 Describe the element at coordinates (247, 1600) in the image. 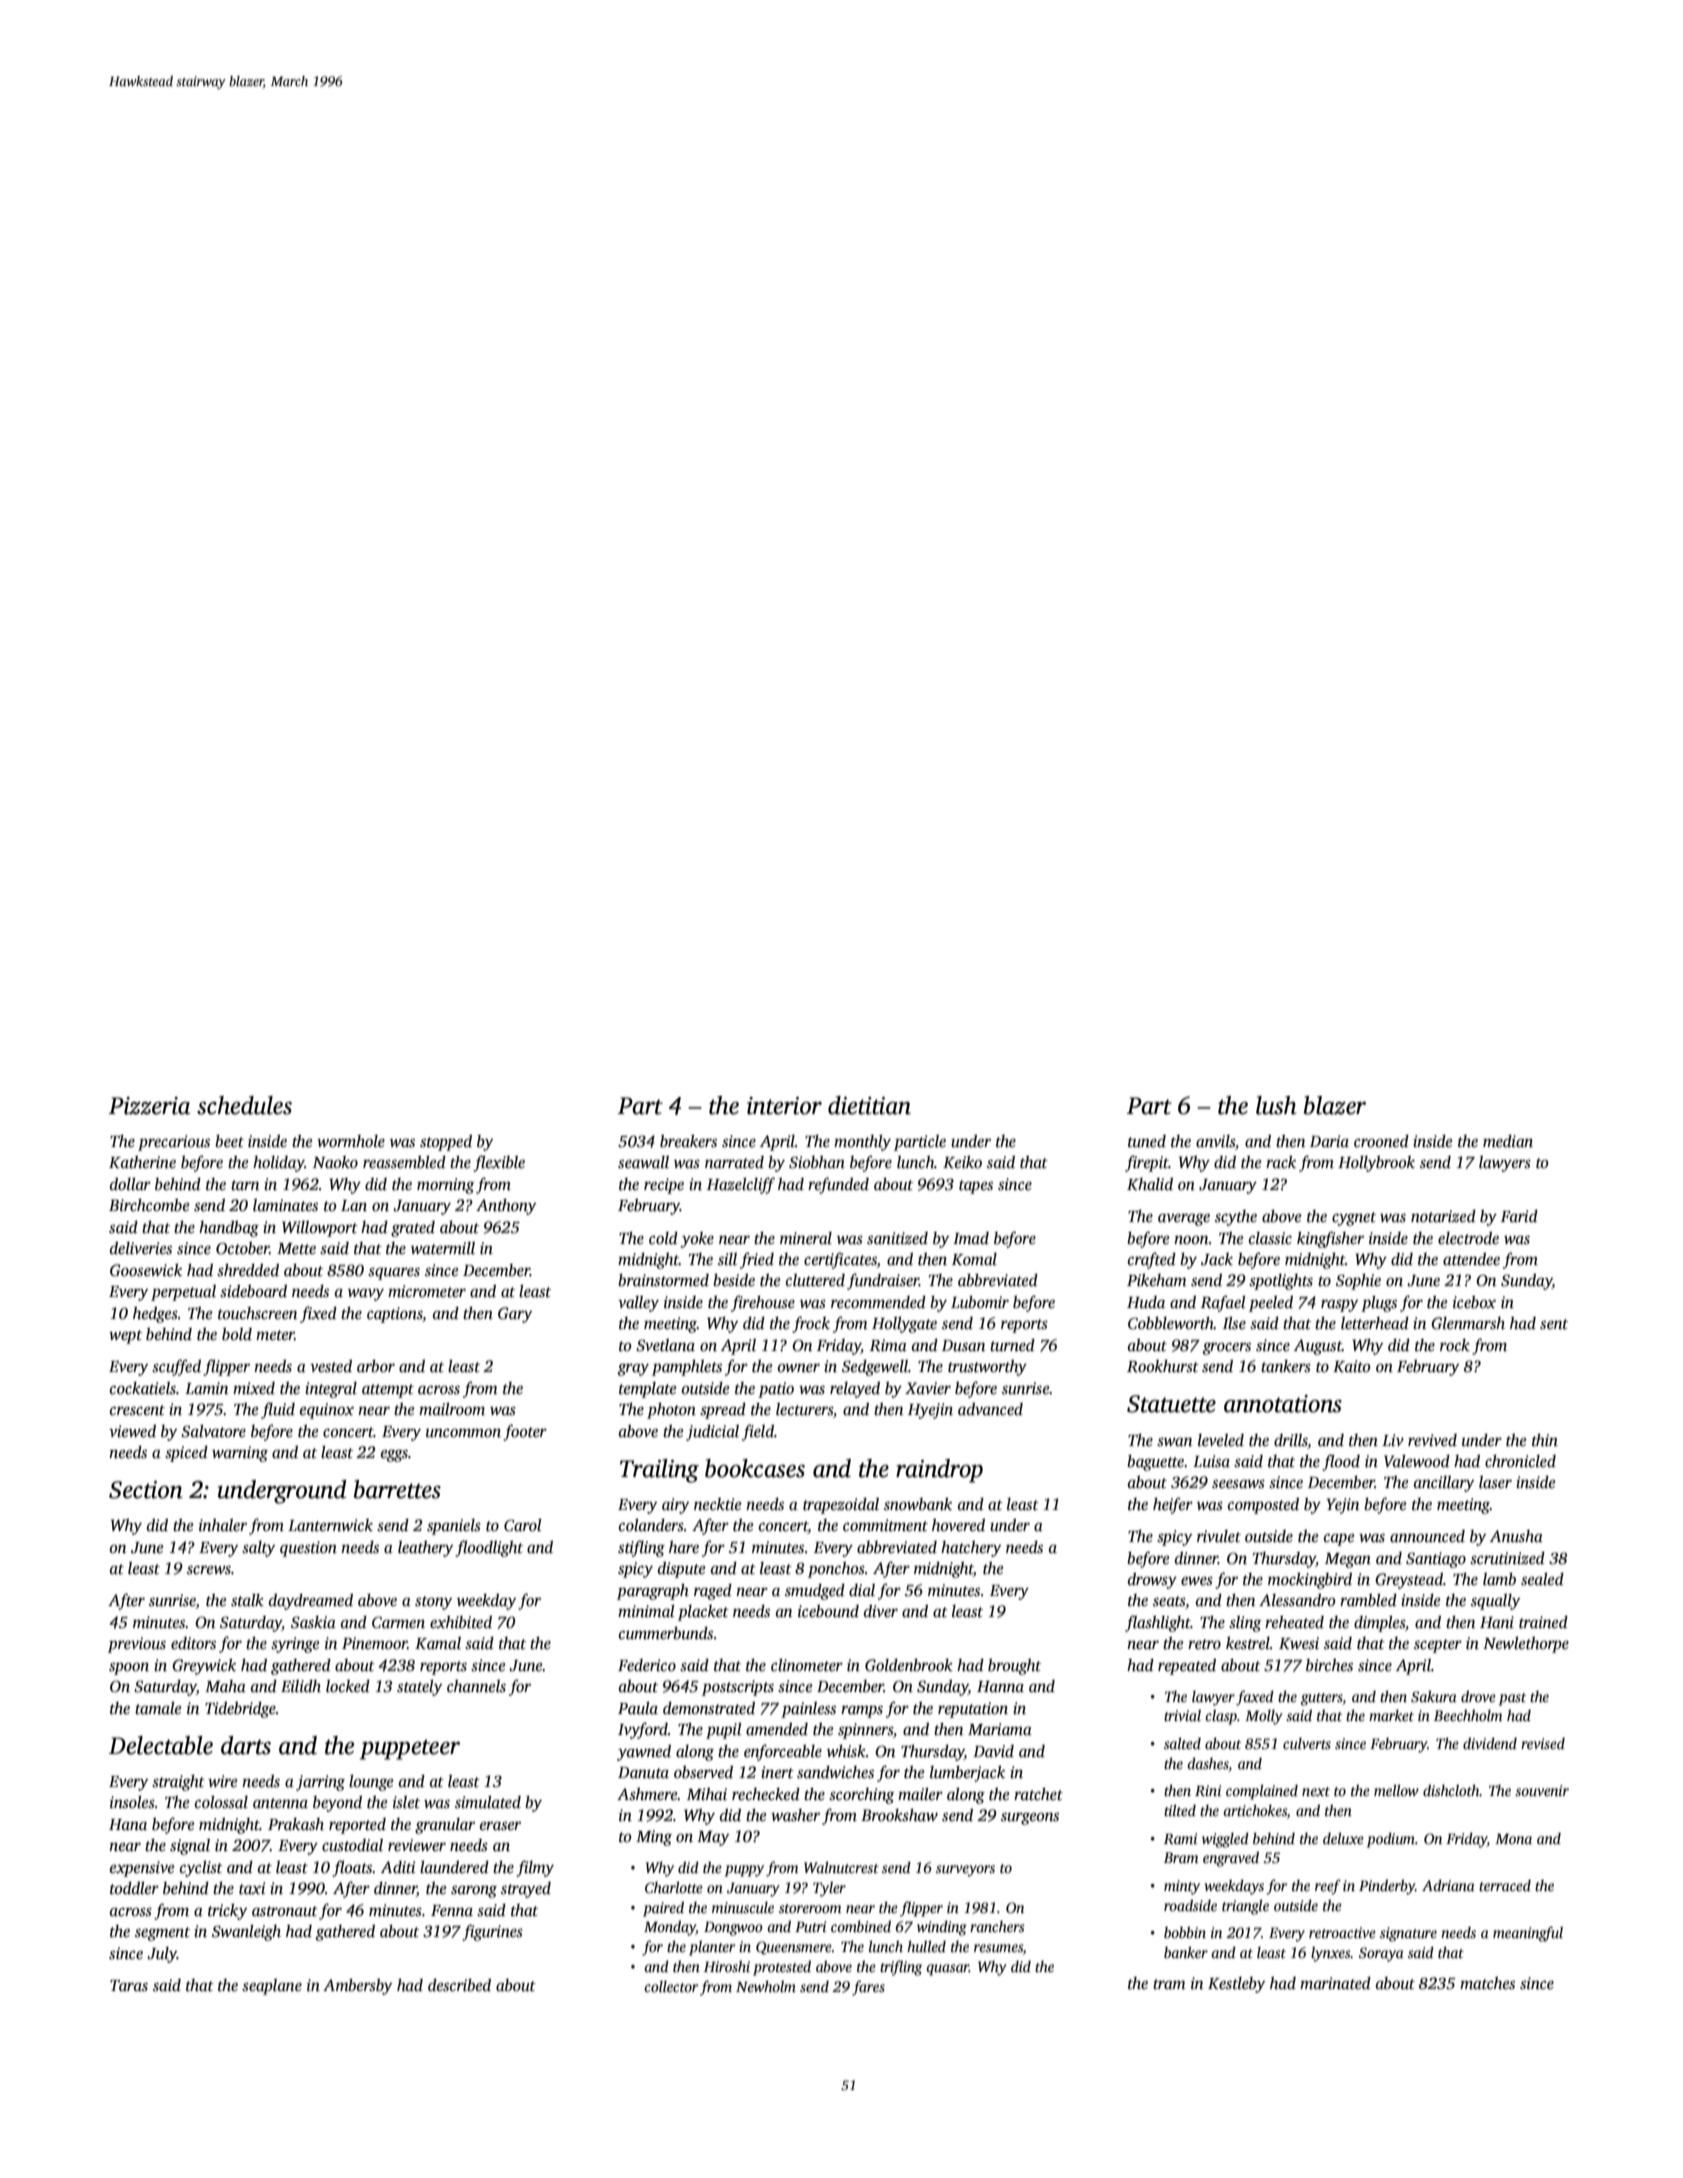

I see `stalk` at that location.
